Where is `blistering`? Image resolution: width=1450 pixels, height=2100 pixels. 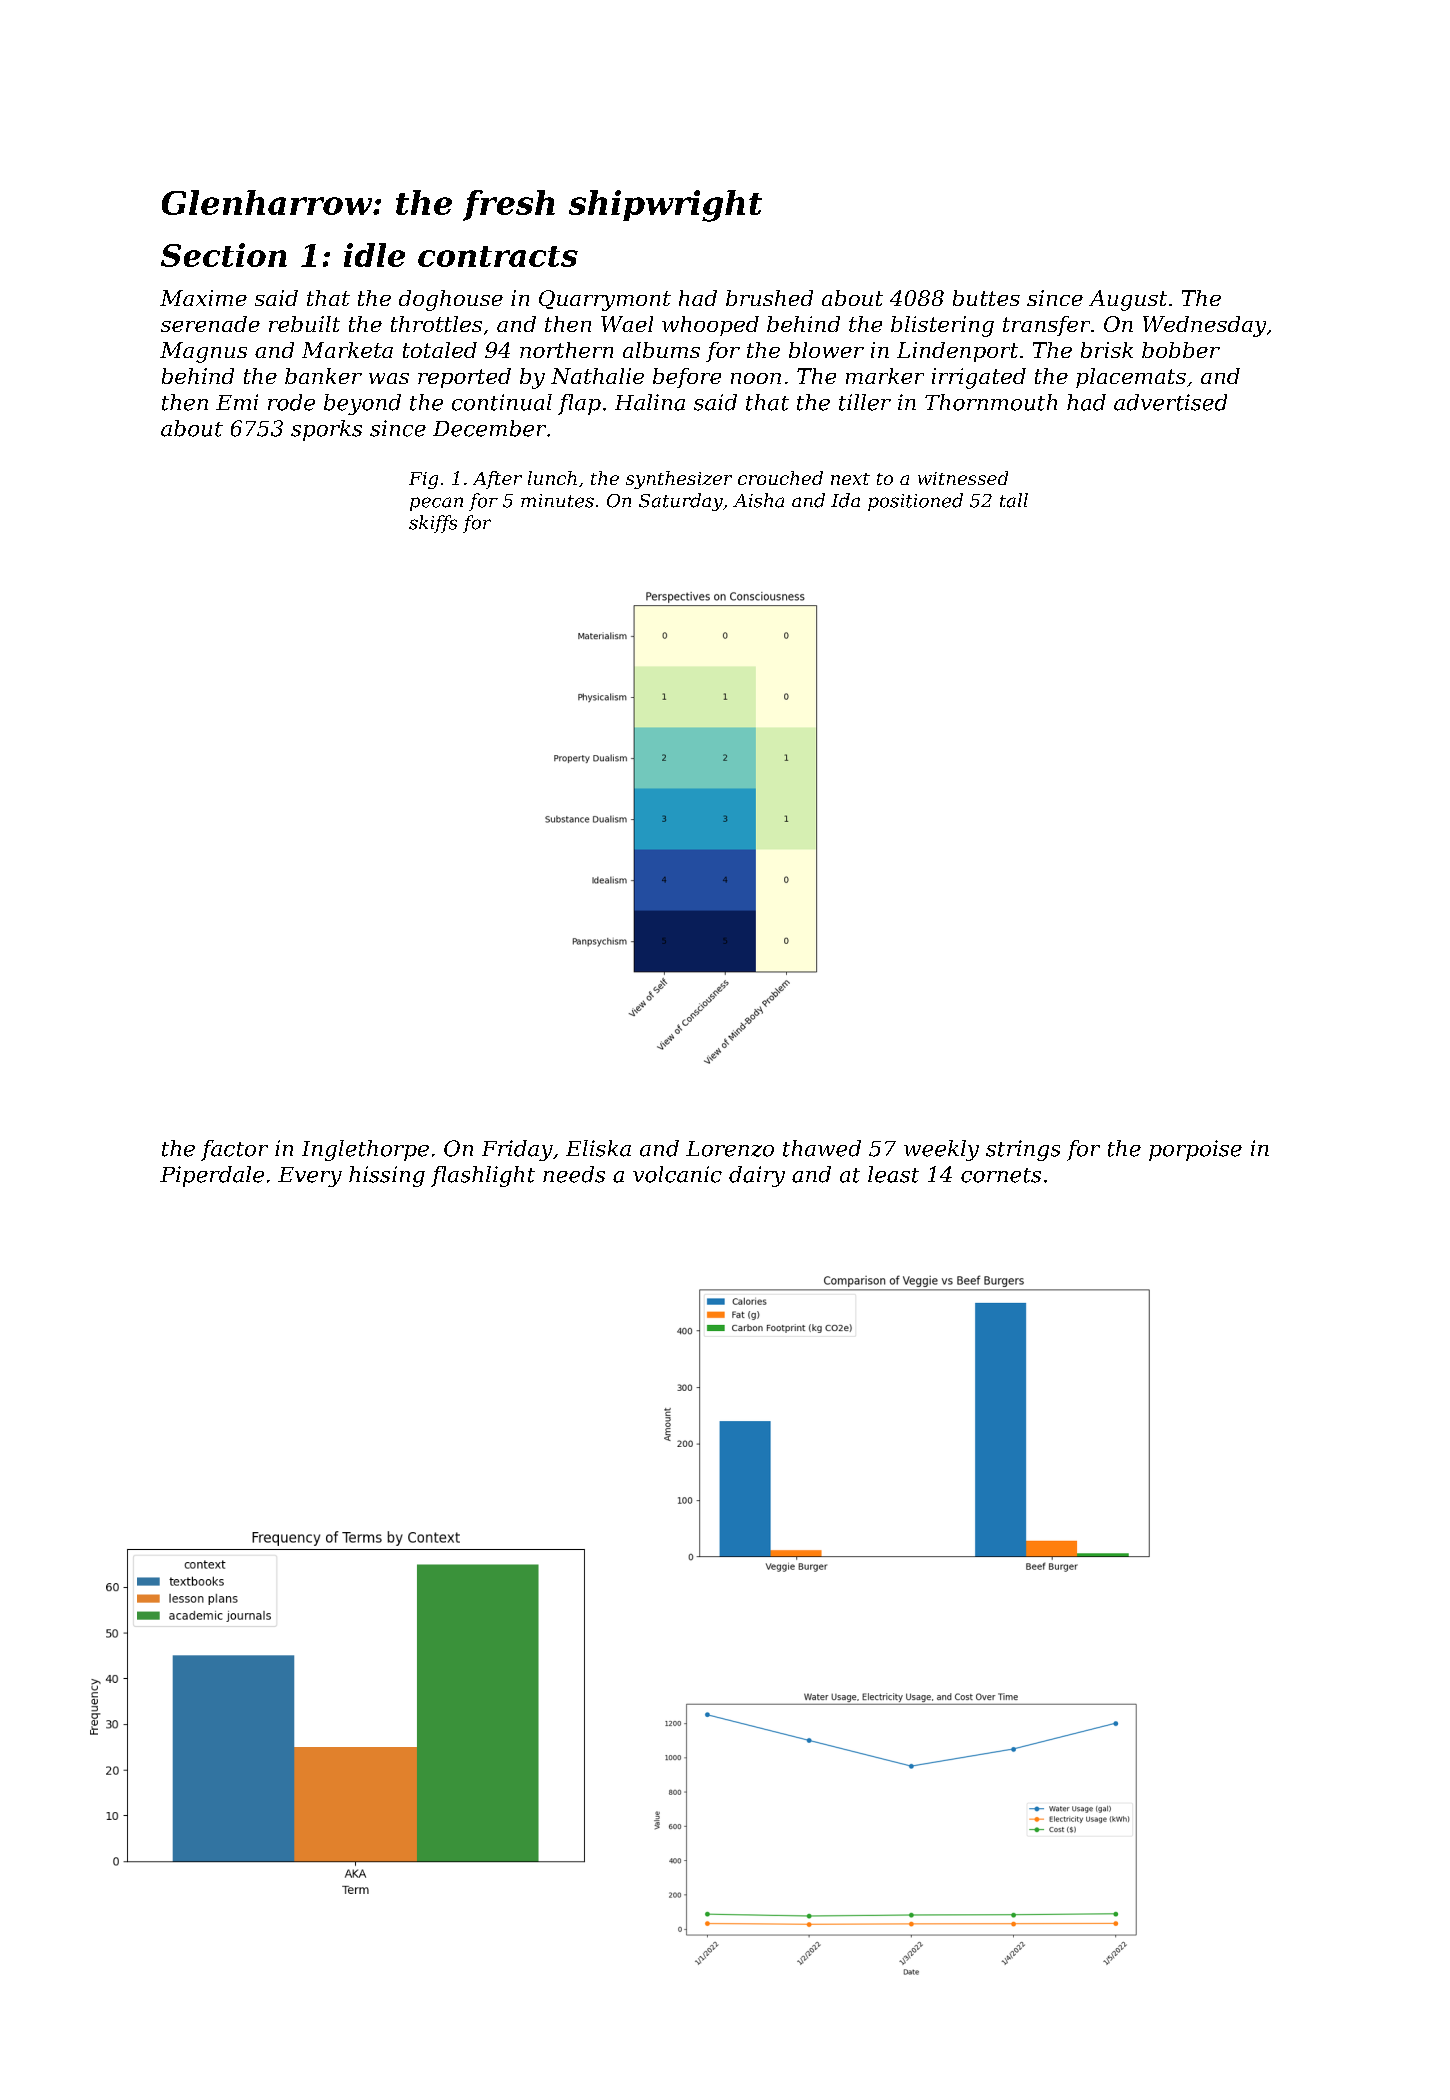 blistering is located at coordinates (942, 326).
